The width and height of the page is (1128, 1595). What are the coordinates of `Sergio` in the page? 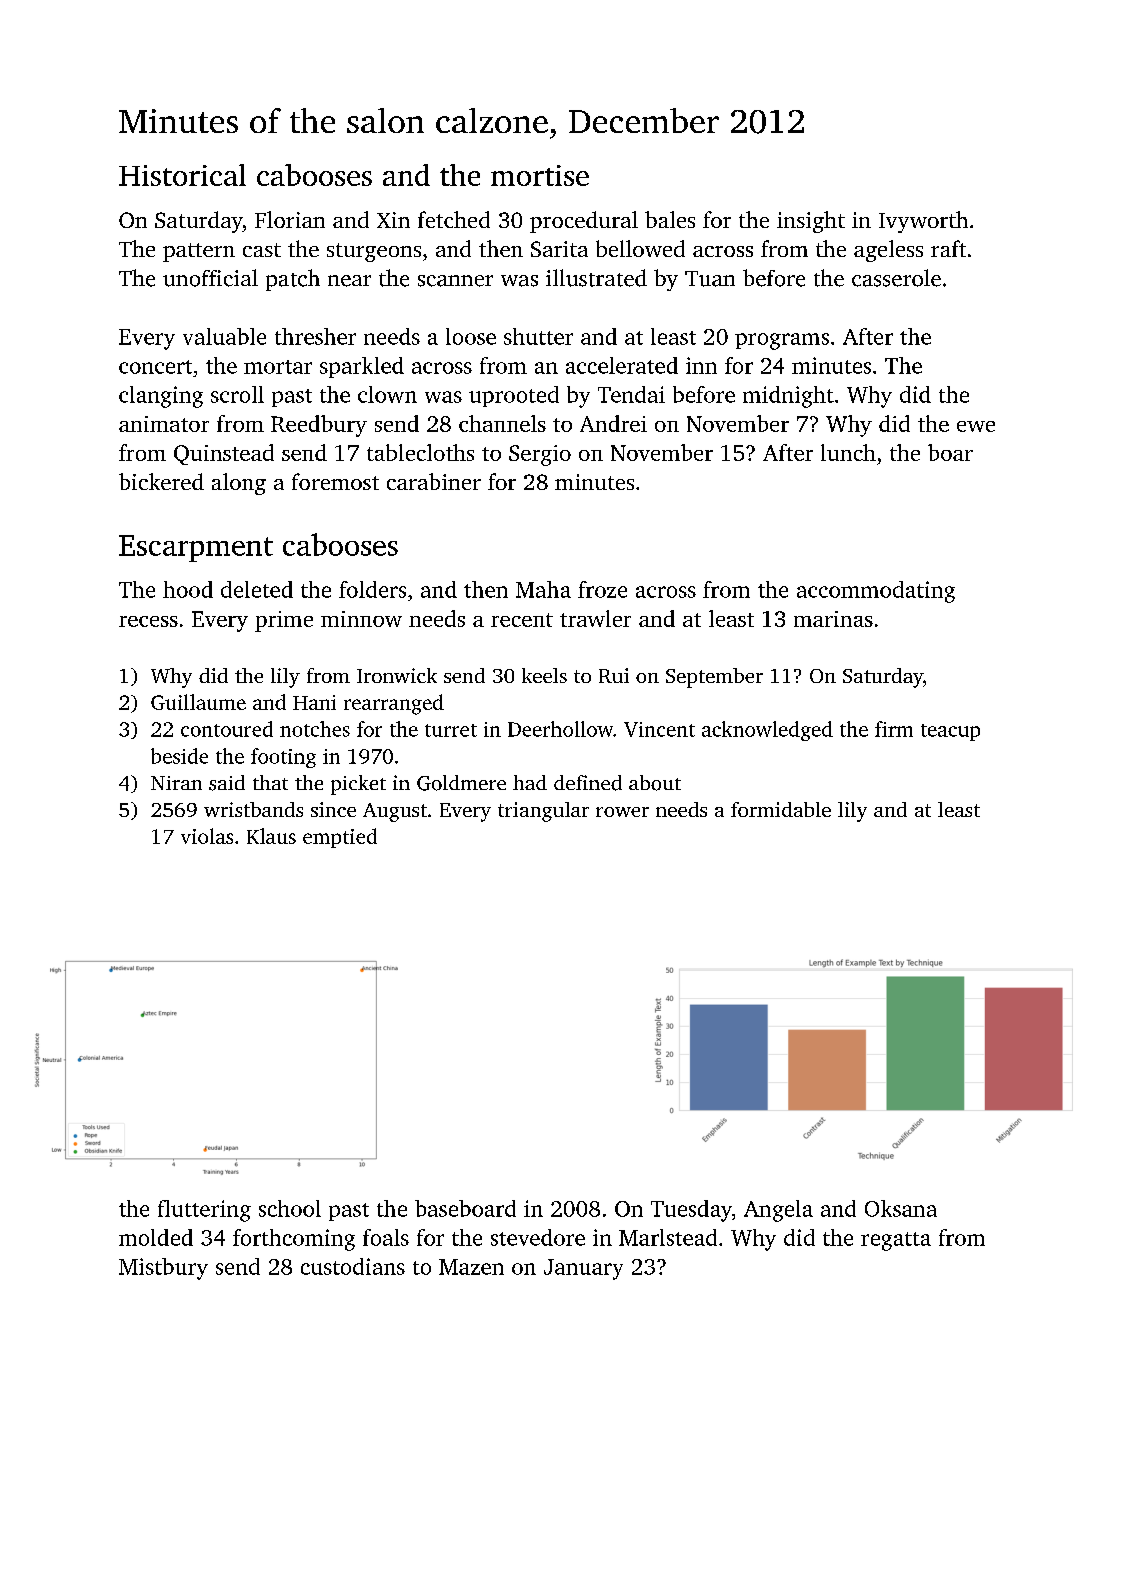 It's located at (540, 455).
